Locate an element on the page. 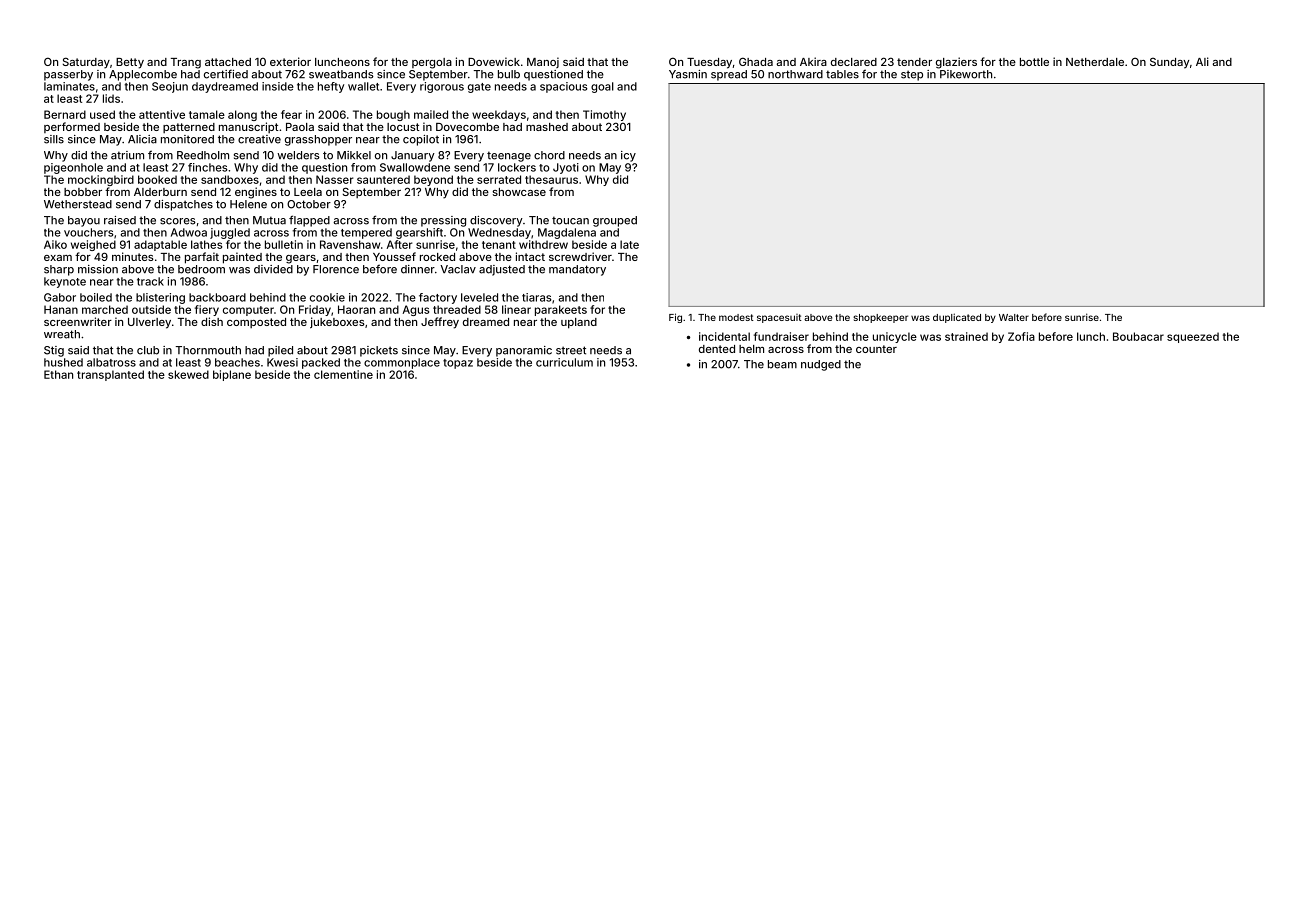 Image resolution: width=1308 pixels, height=924 pixels. Walter is located at coordinates (1014, 317).
